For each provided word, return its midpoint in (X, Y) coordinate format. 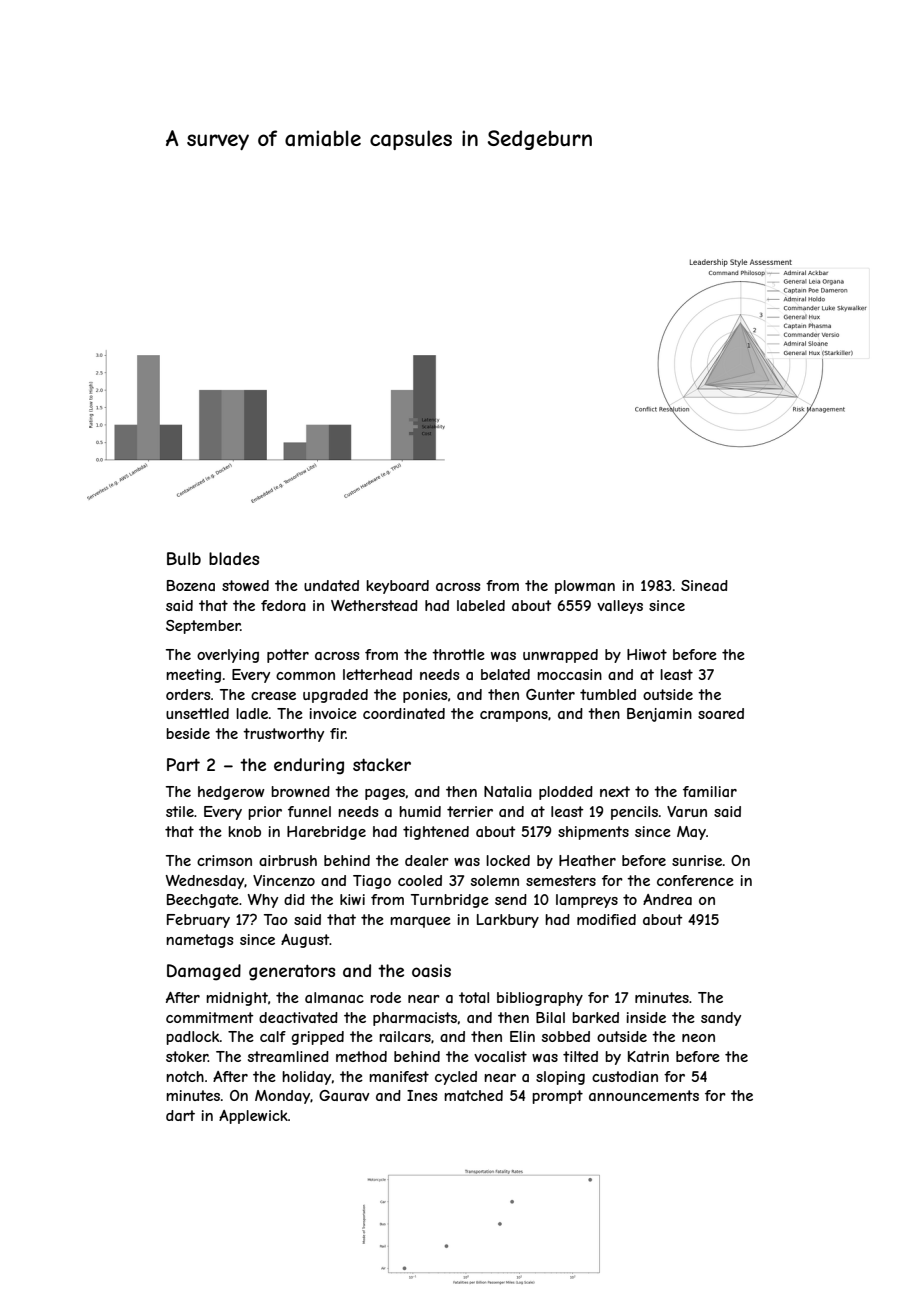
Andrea (667, 899)
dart (180, 1115)
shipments (593, 833)
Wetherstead (374, 605)
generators (292, 972)
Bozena (191, 585)
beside (188, 733)
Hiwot (647, 654)
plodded (566, 793)
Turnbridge (450, 901)
